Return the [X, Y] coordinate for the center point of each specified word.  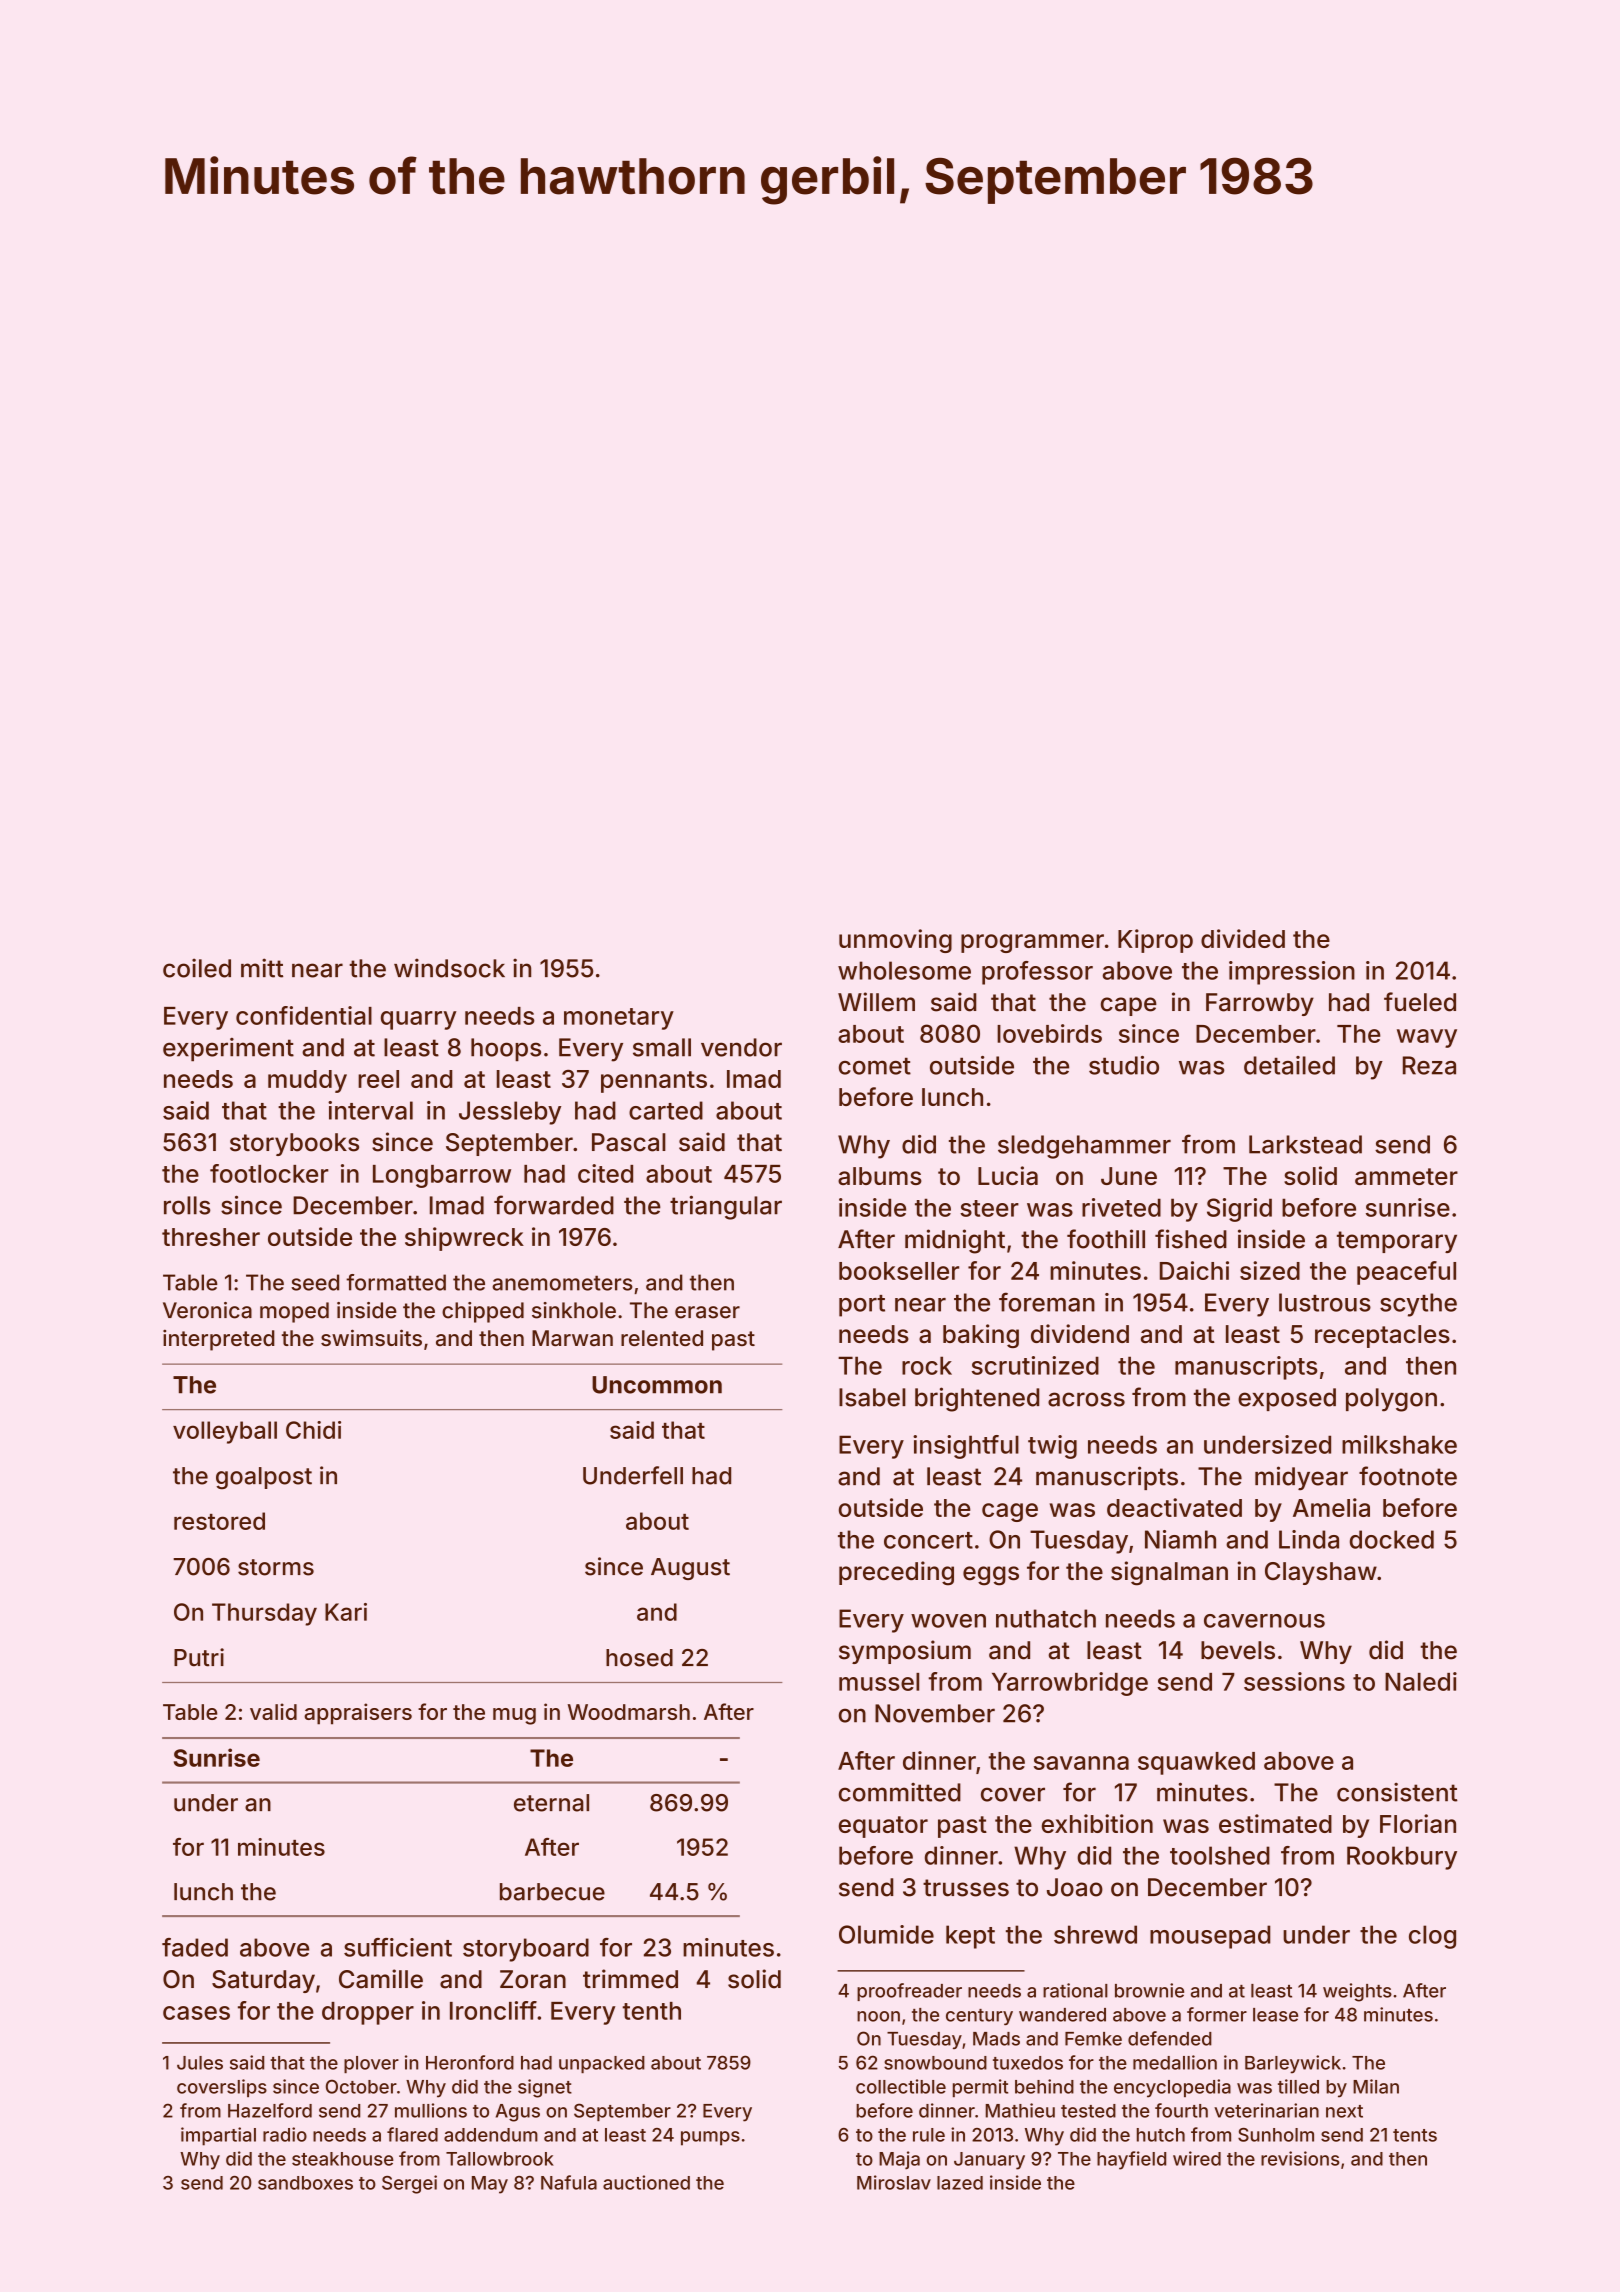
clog [1432, 1937]
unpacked [602, 2064]
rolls [187, 1205]
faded [195, 1947]
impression [1292, 973]
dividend [1080, 1333]
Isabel [872, 1397]
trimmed [630, 1979]
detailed [1289, 1065]
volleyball [225, 1432]
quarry [419, 1020]
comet [875, 1066]
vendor [741, 1047]
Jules [200, 2063]
